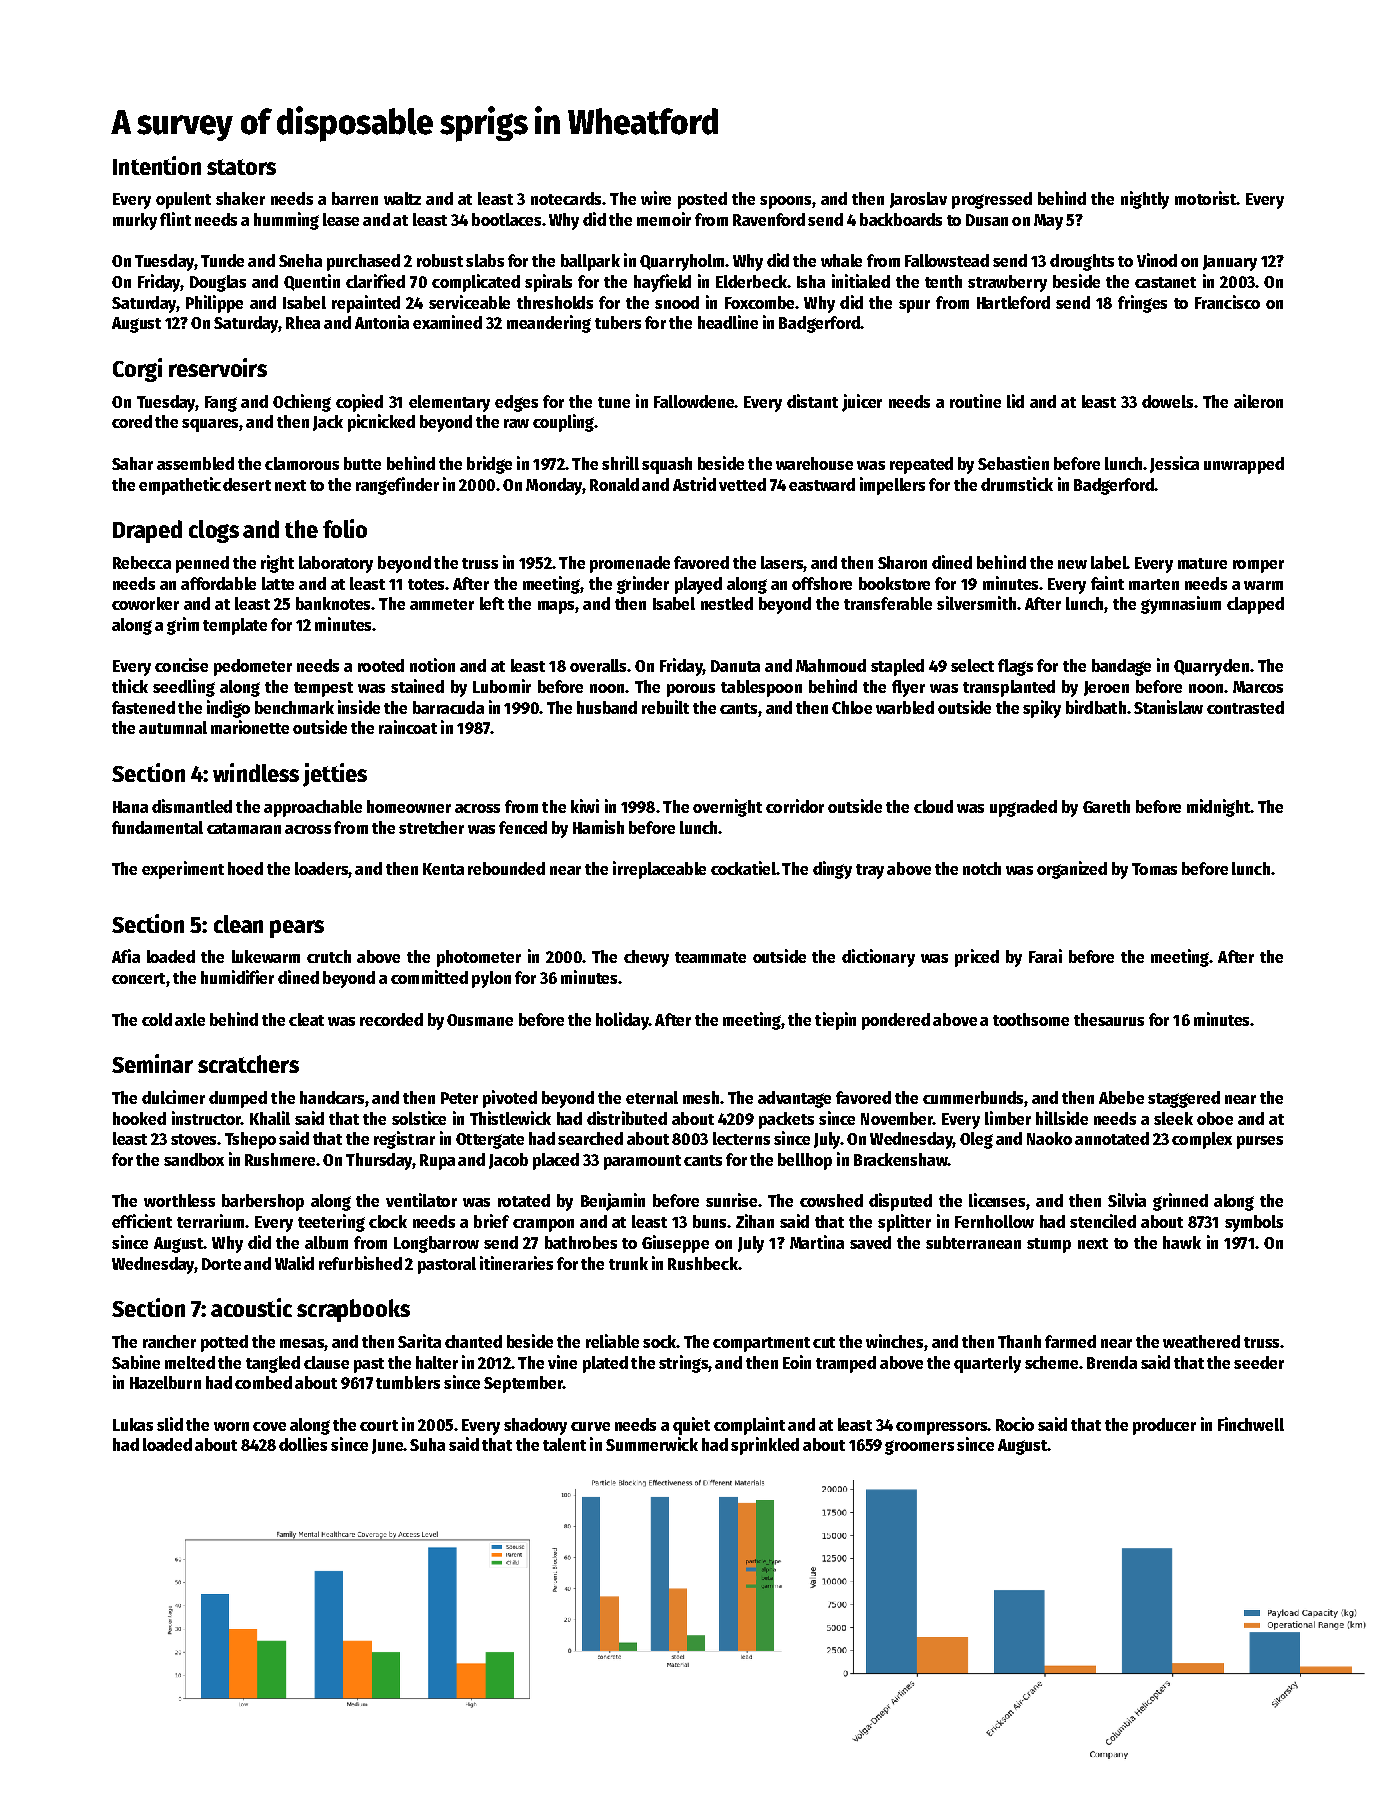  I want to click on notecards, so click(566, 198).
